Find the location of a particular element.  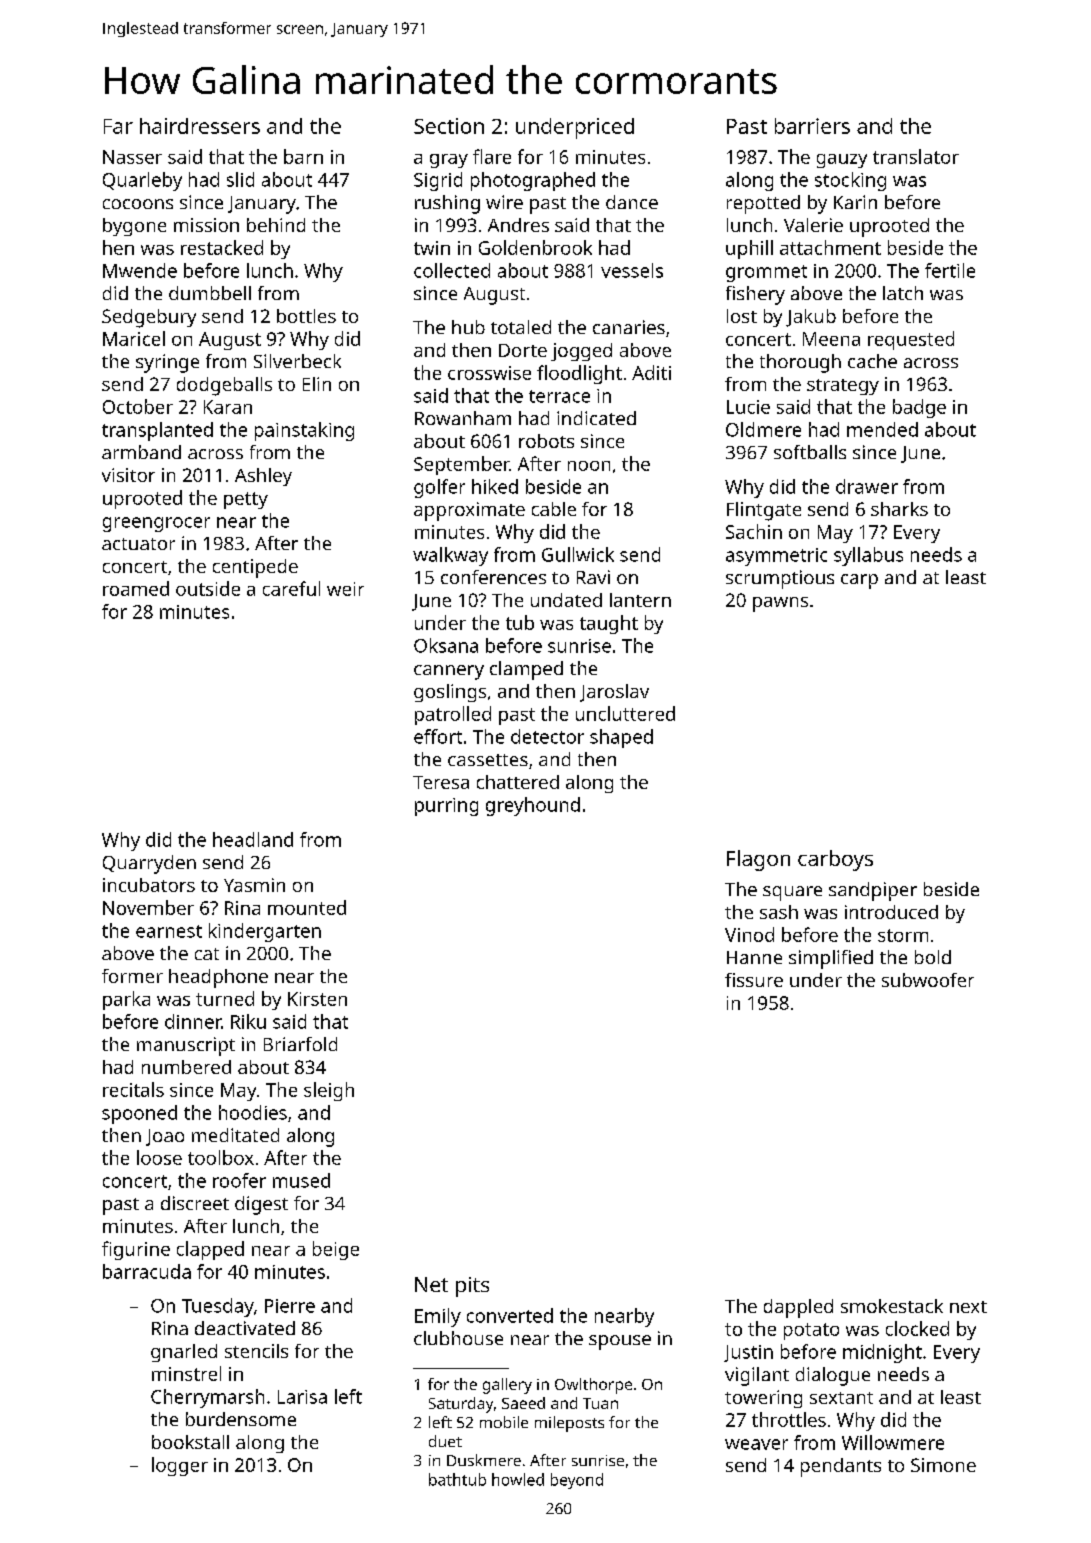

logger is located at coordinates (180, 1466).
